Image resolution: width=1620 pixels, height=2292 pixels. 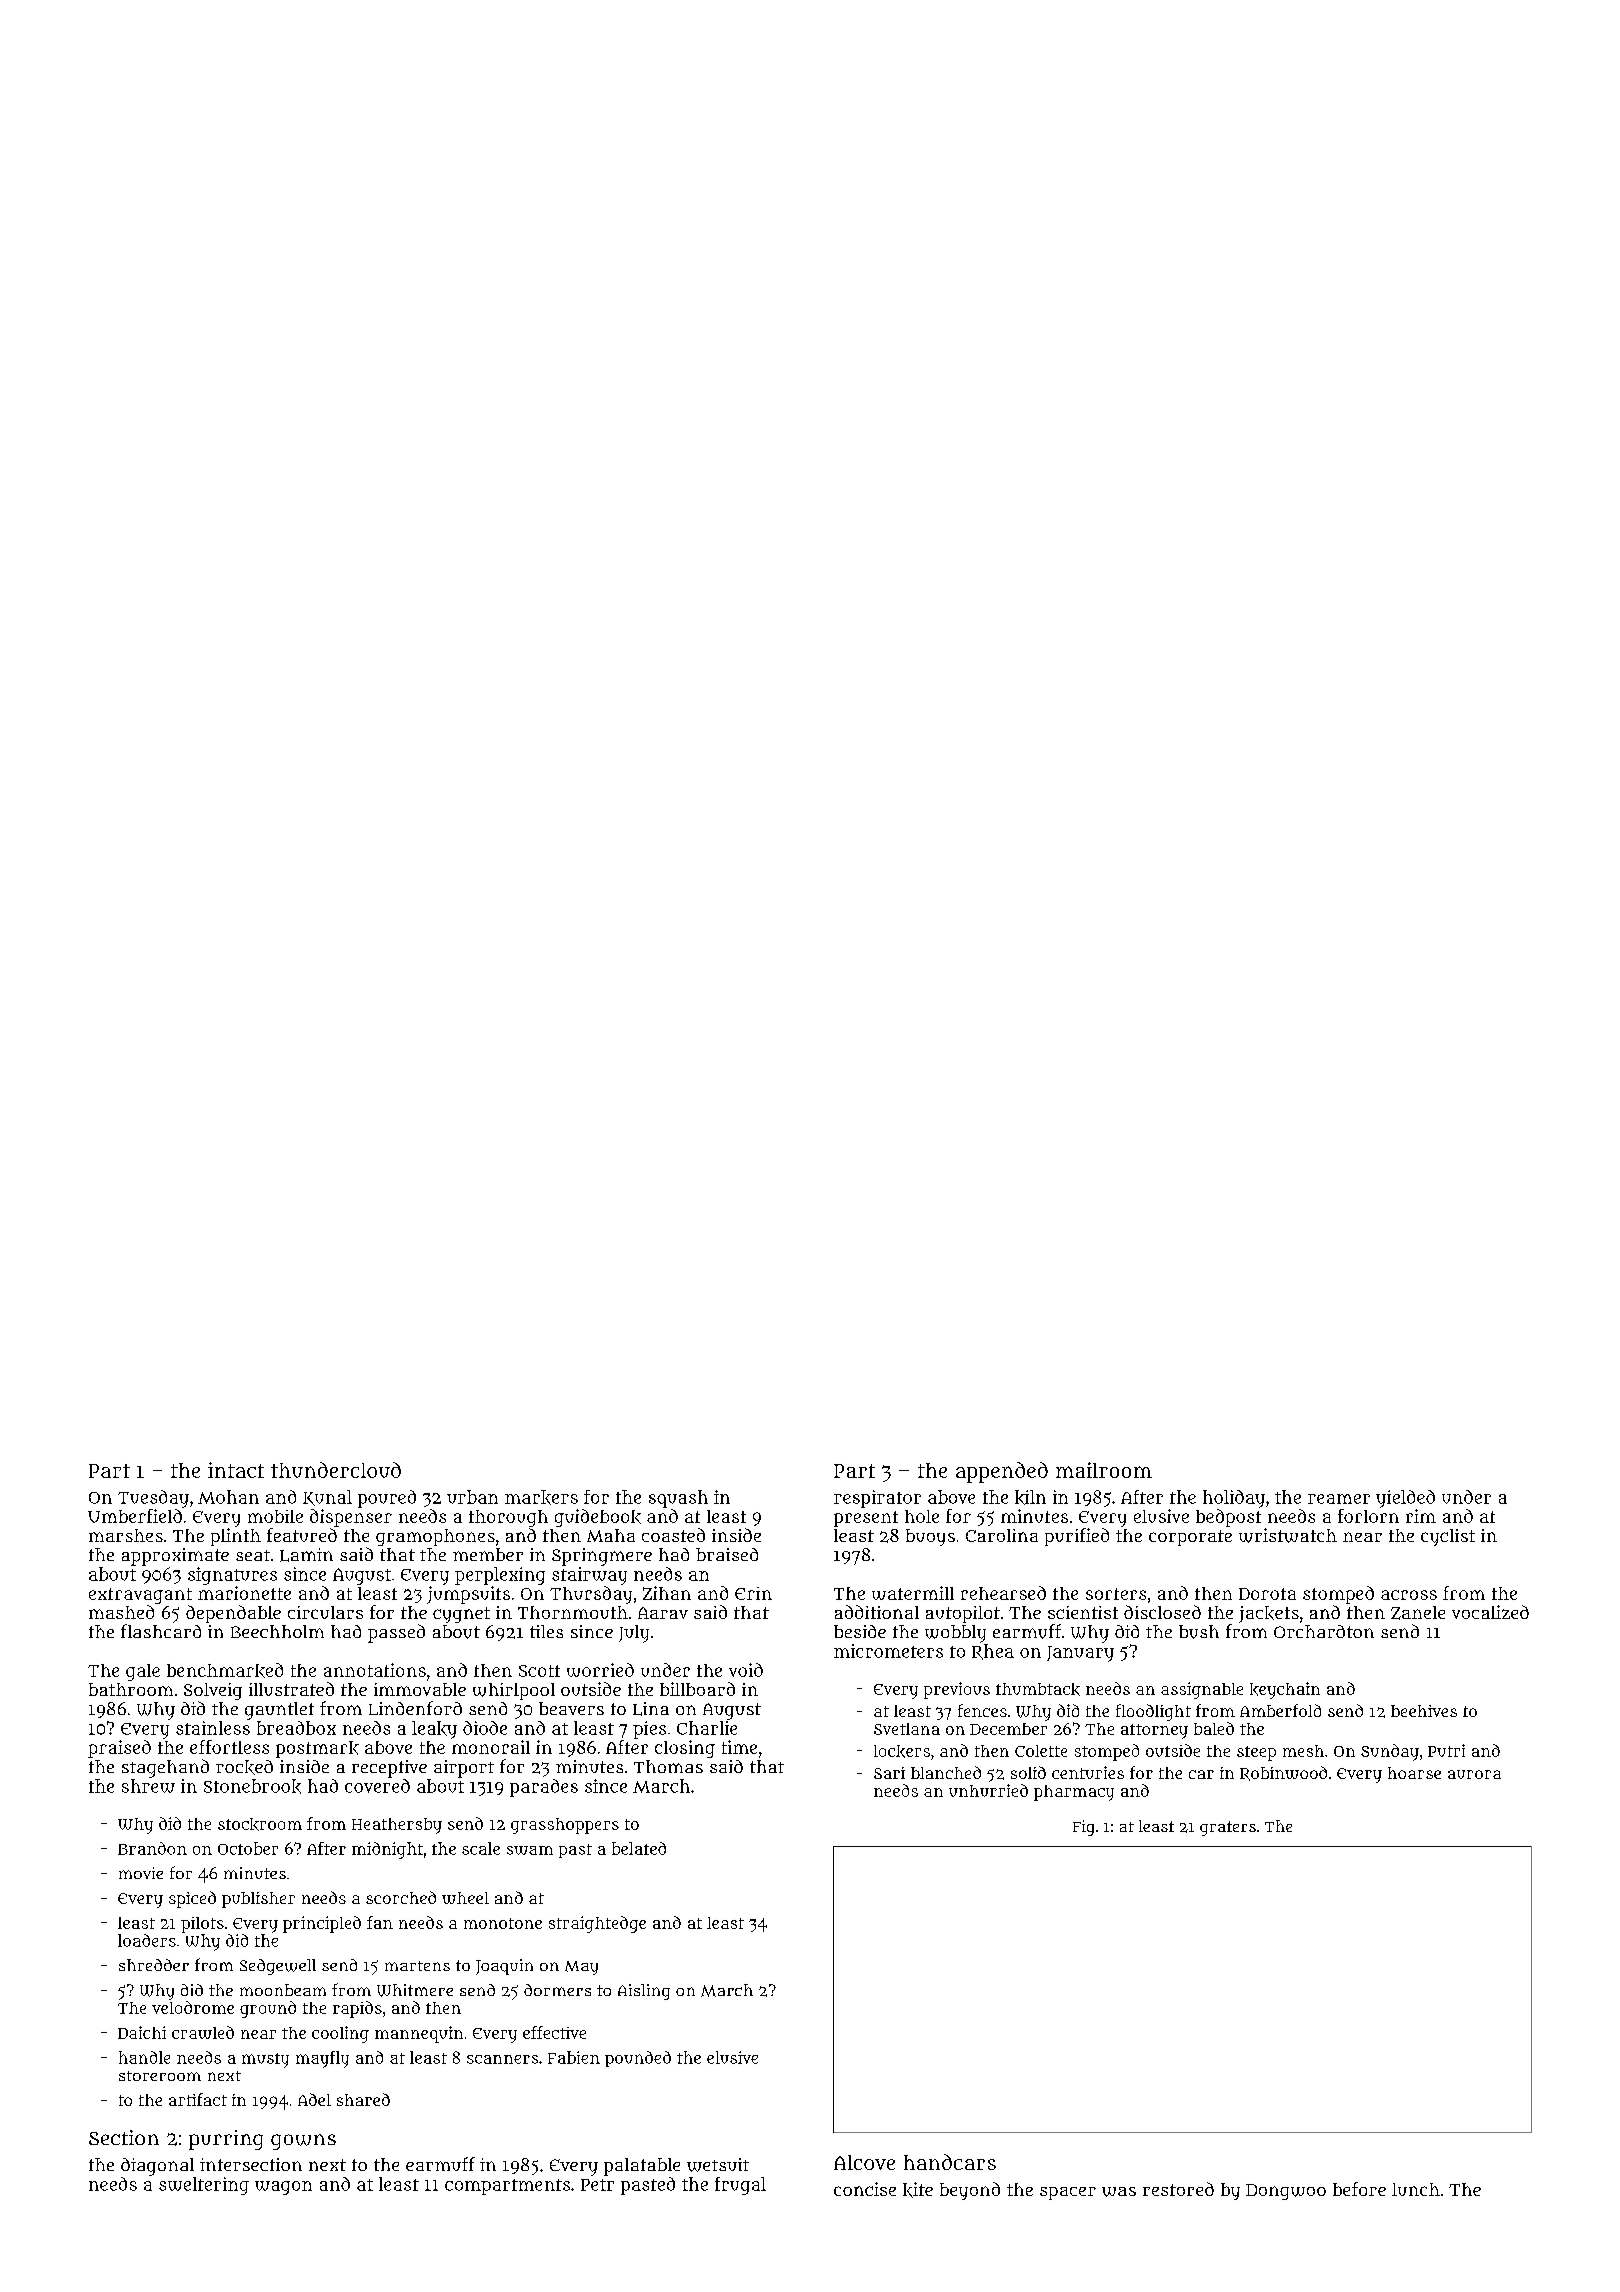 I want to click on yielded, so click(x=1405, y=1499).
